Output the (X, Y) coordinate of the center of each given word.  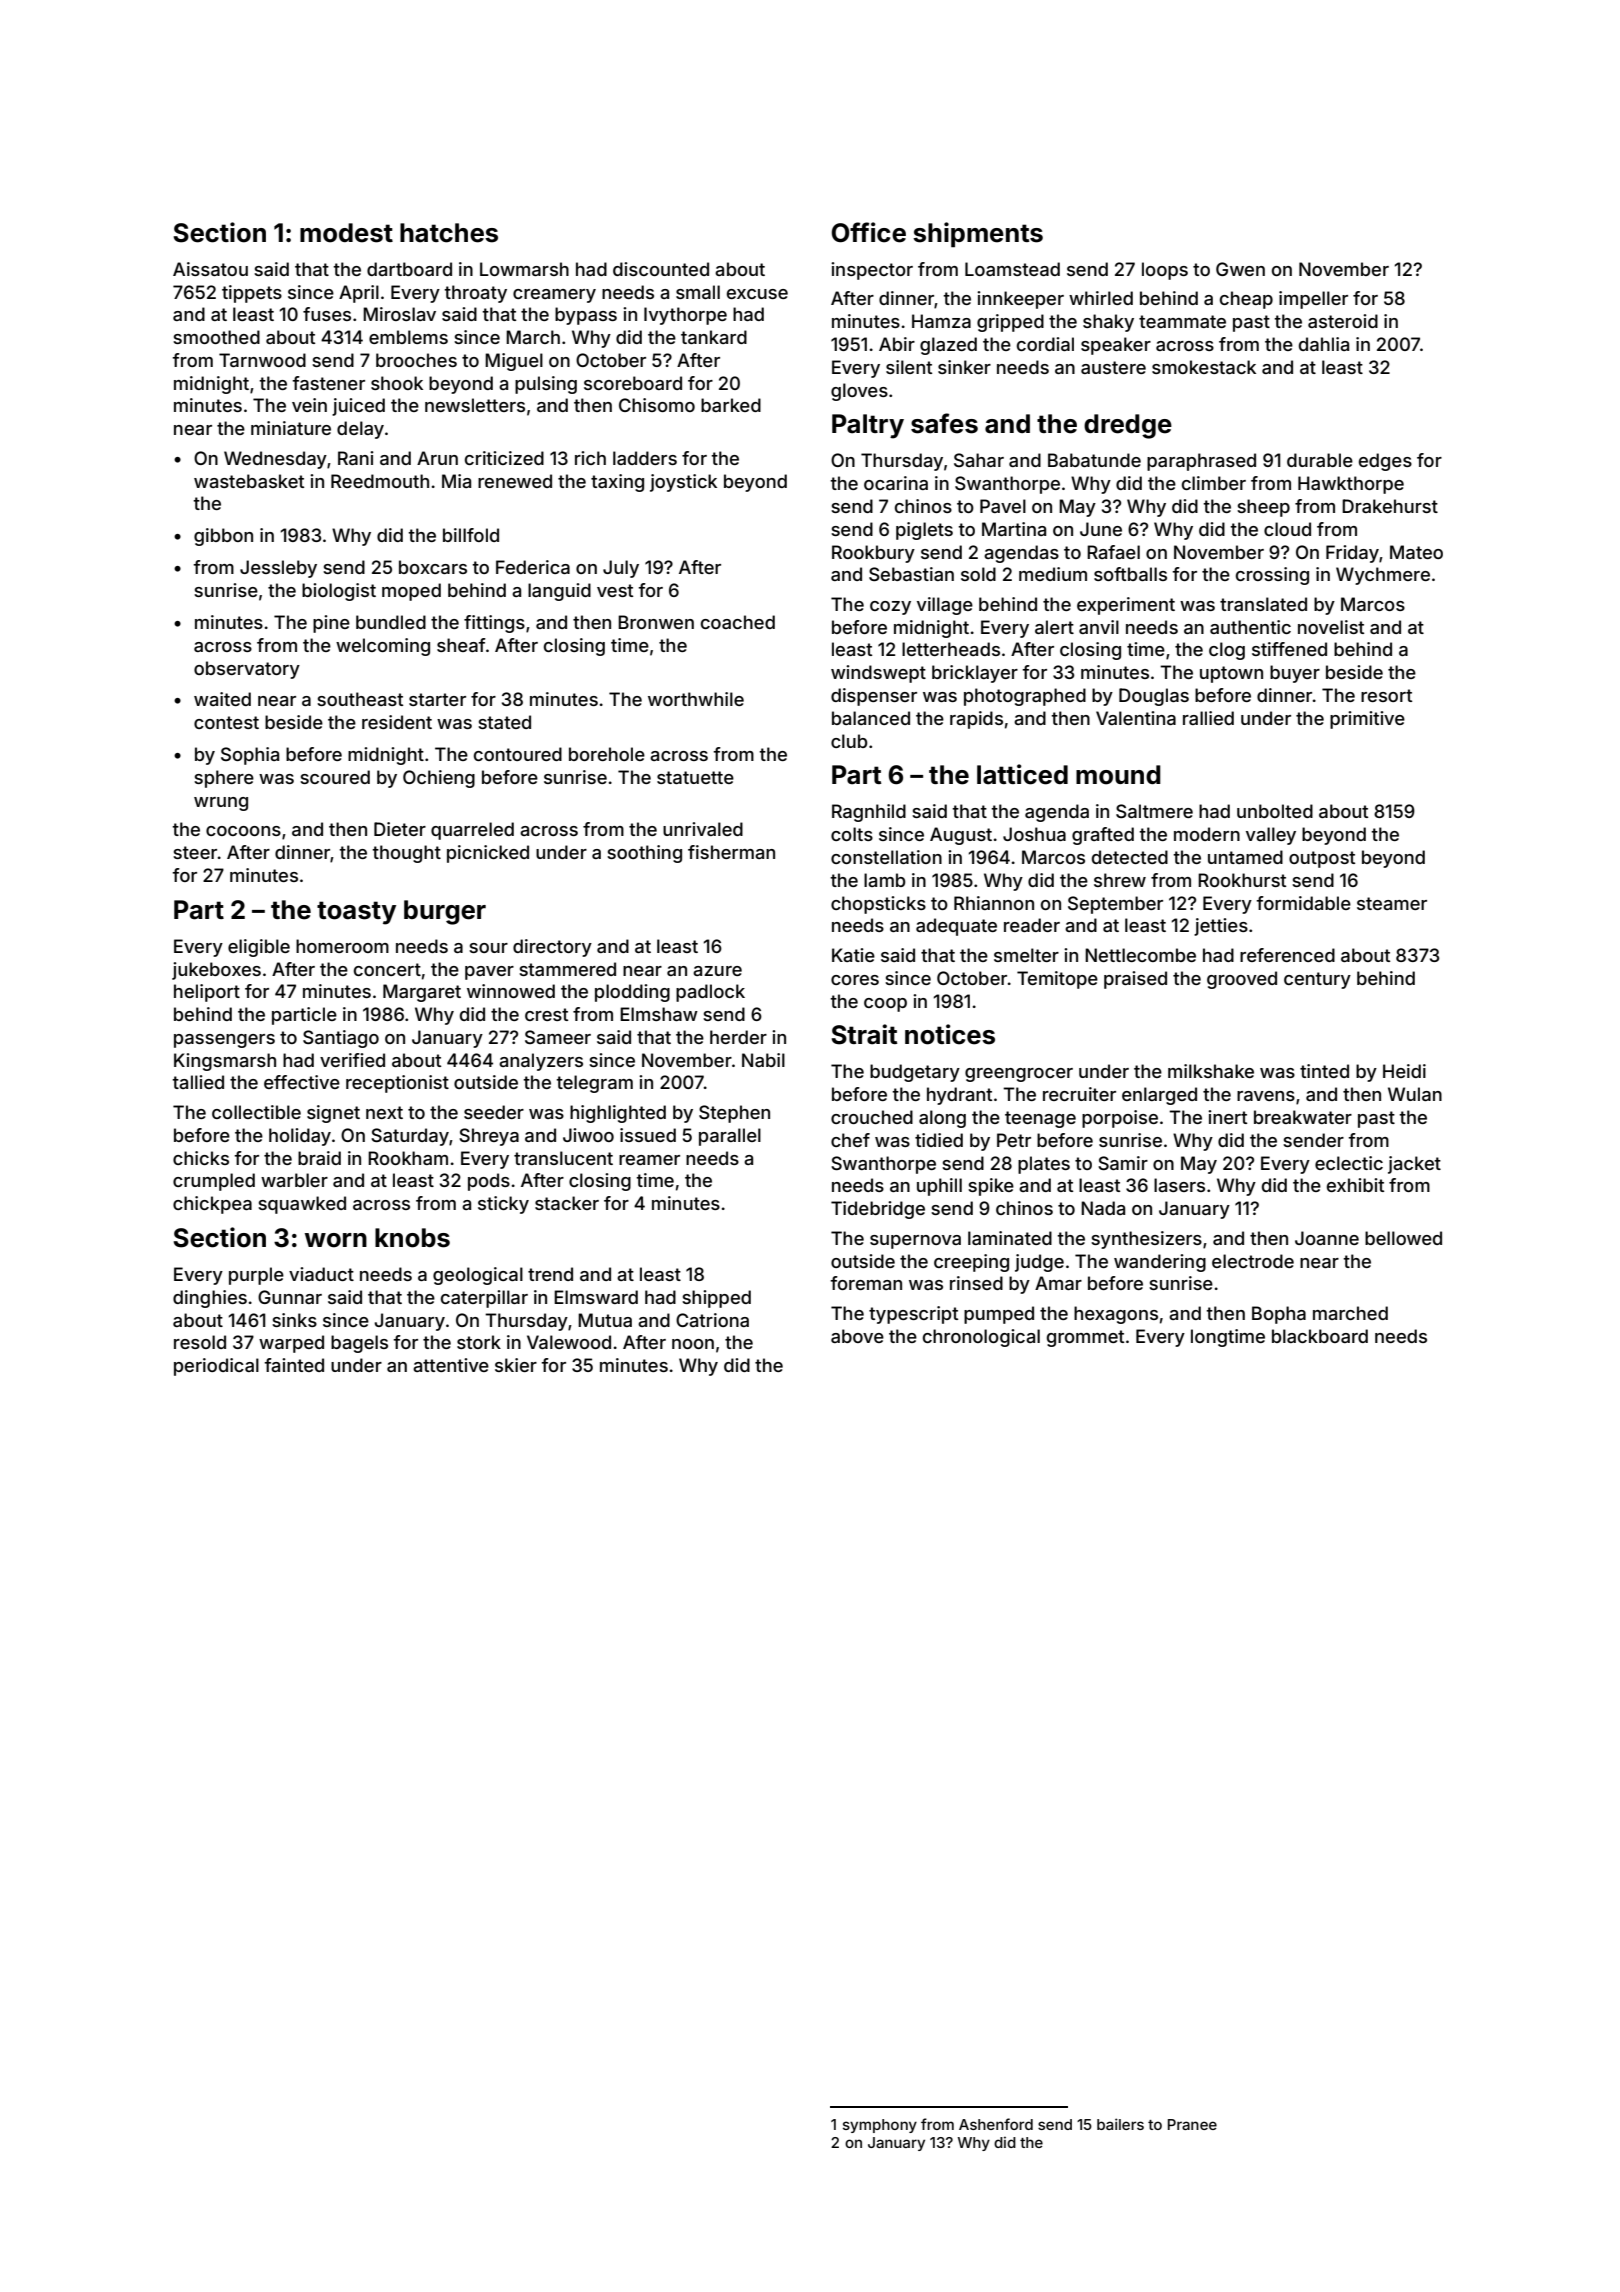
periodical (216, 1367)
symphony (880, 2126)
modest (346, 233)
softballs (1130, 574)
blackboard (1320, 1336)
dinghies (210, 1299)
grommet (1085, 1338)
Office (869, 232)
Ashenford (996, 2124)
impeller (1313, 300)
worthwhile (696, 699)
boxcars (433, 567)
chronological (981, 1338)
